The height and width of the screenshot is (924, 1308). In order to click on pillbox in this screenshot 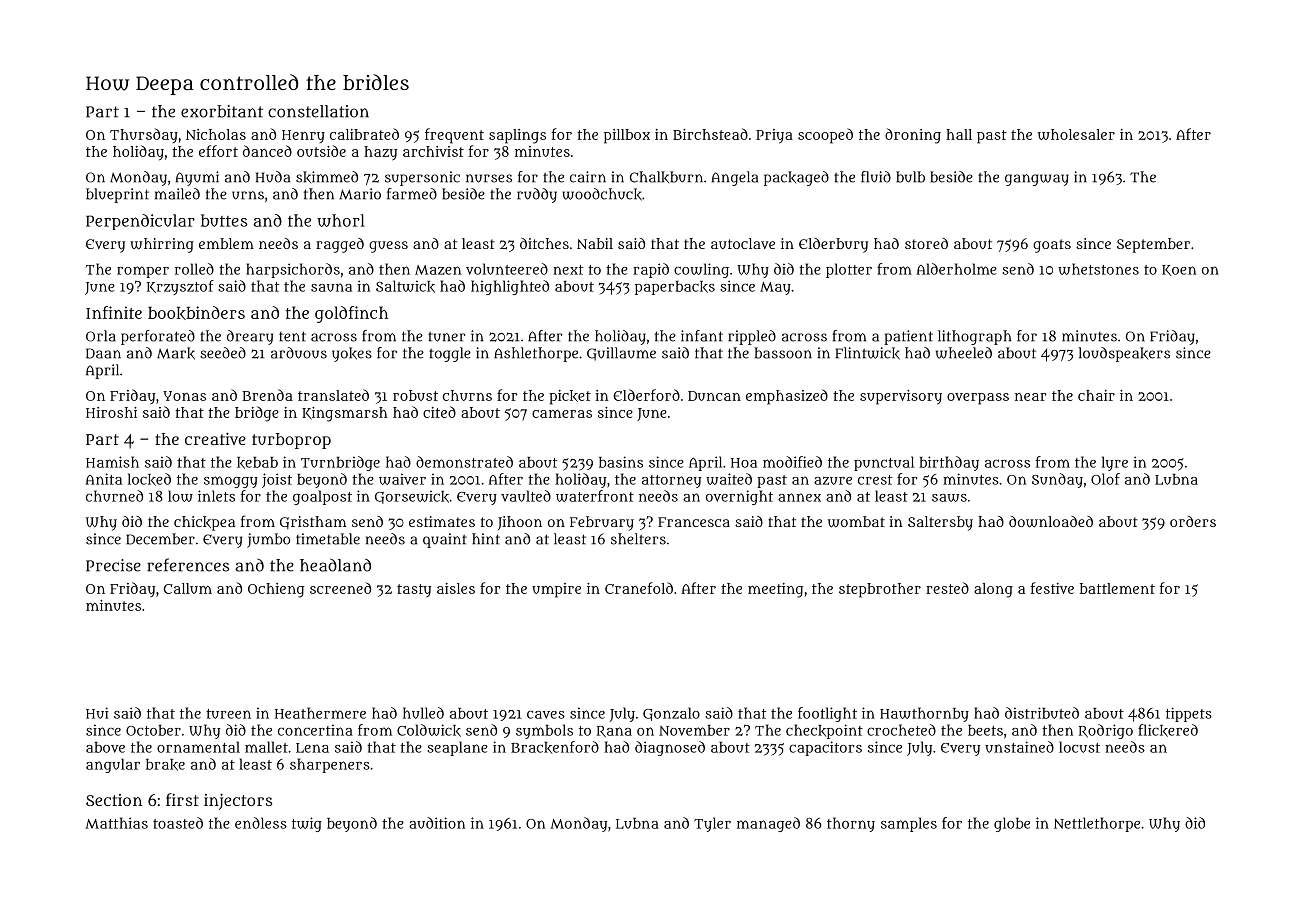, I will do `click(627, 136)`.
